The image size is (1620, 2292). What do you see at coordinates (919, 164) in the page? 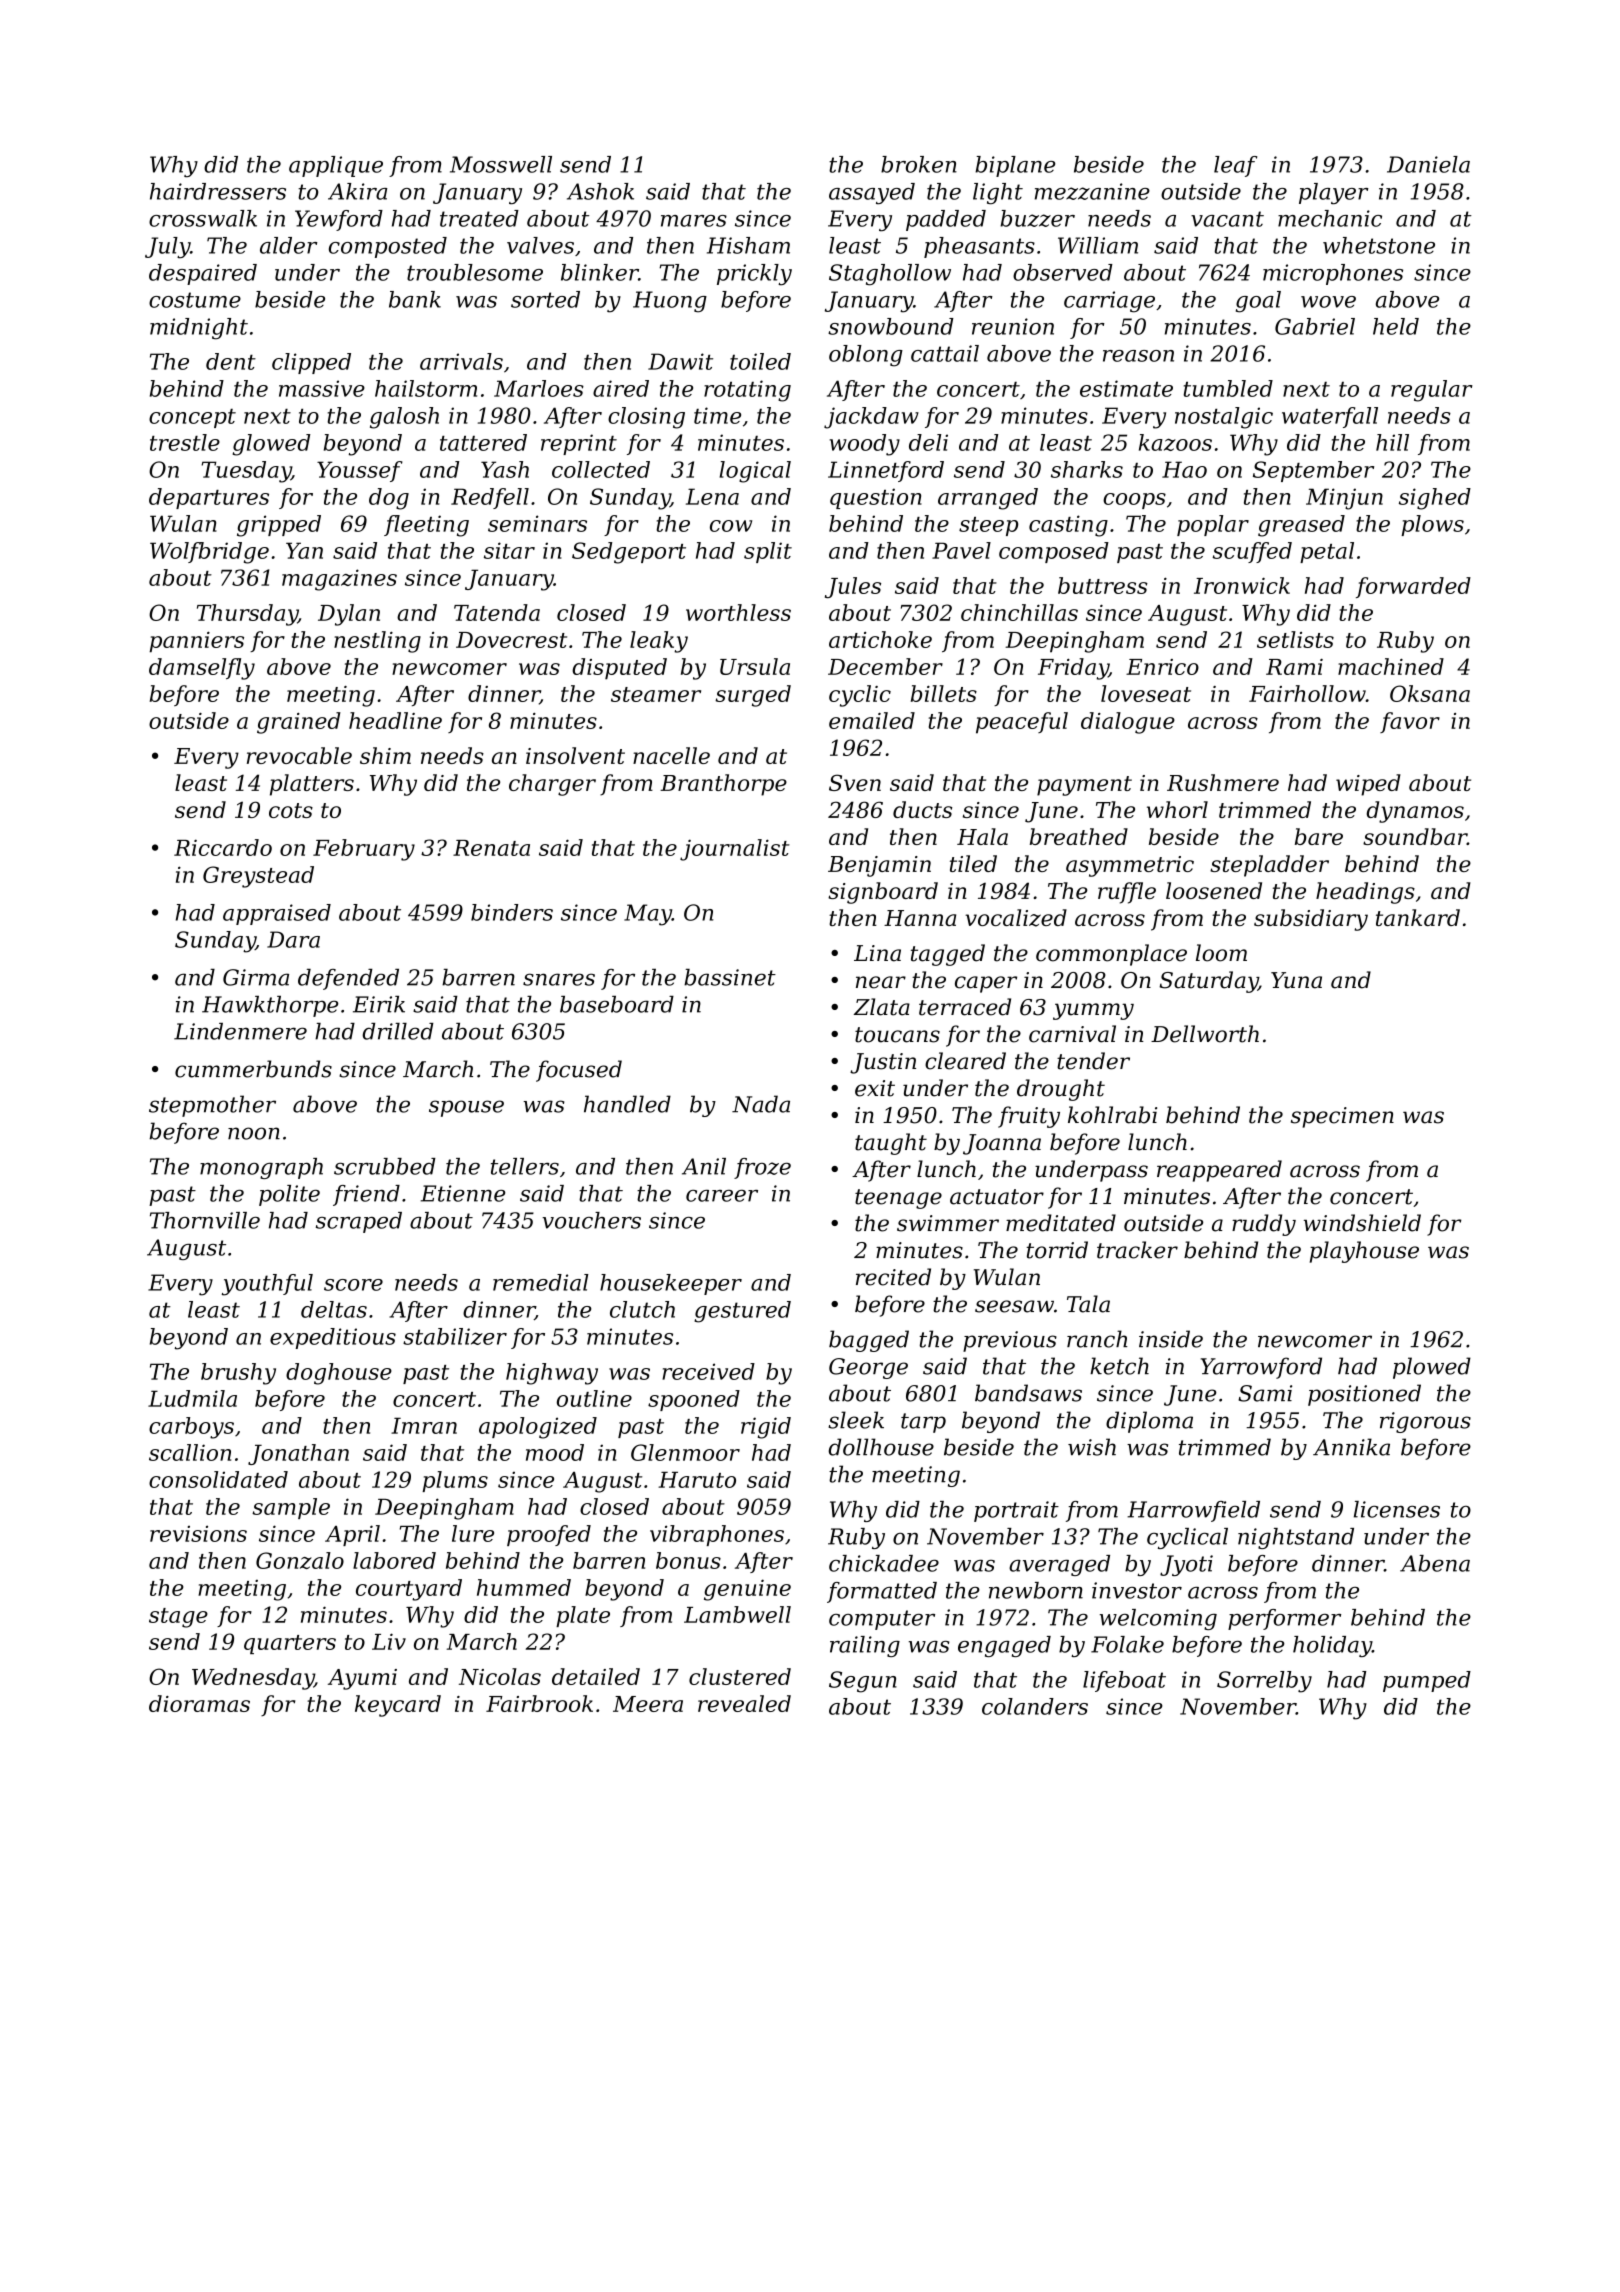
I see `broken` at bounding box center [919, 164].
